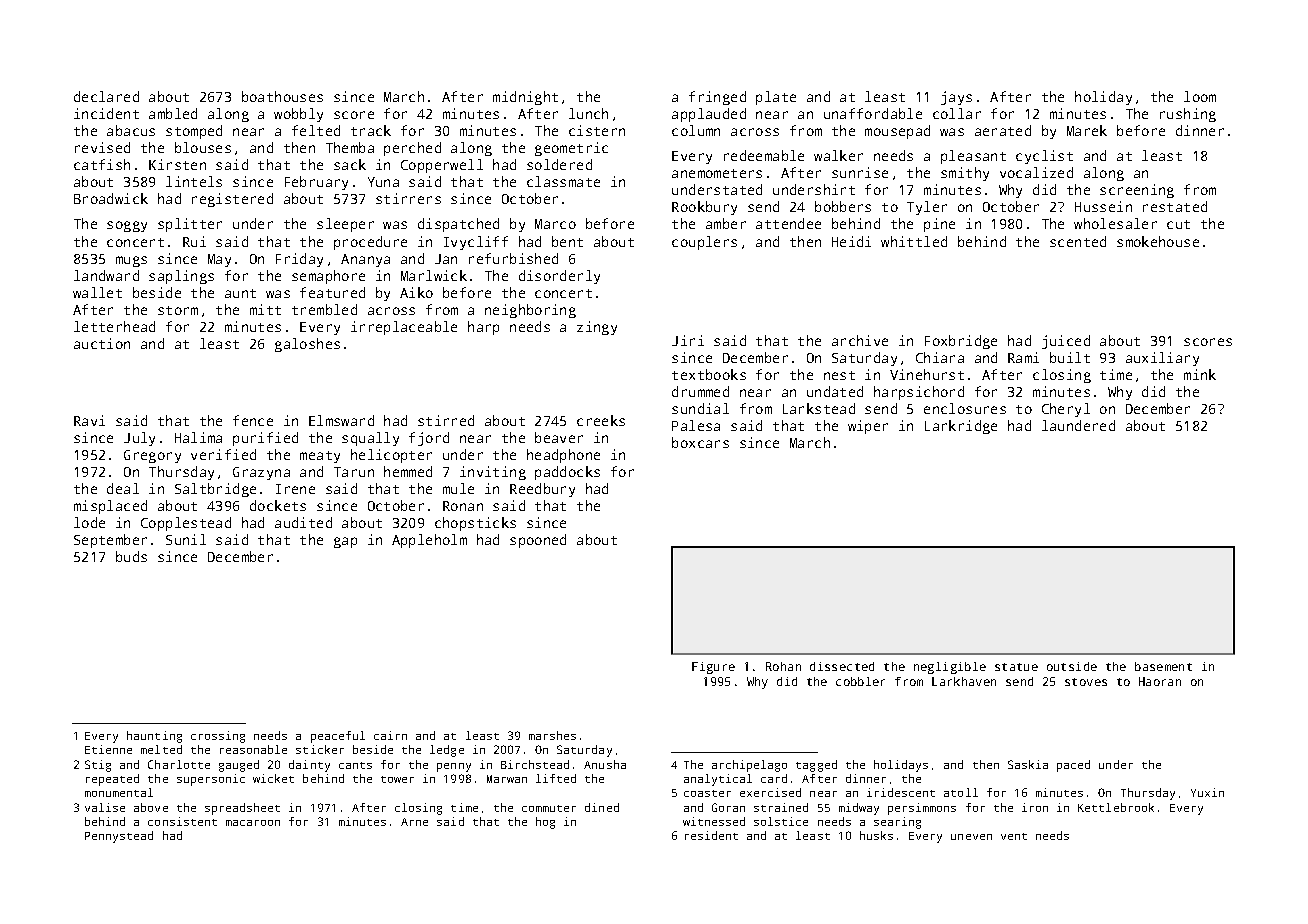 The height and width of the screenshot is (924, 1308). Describe the element at coordinates (181, 277) in the screenshot. I see `saplings` at that location.
